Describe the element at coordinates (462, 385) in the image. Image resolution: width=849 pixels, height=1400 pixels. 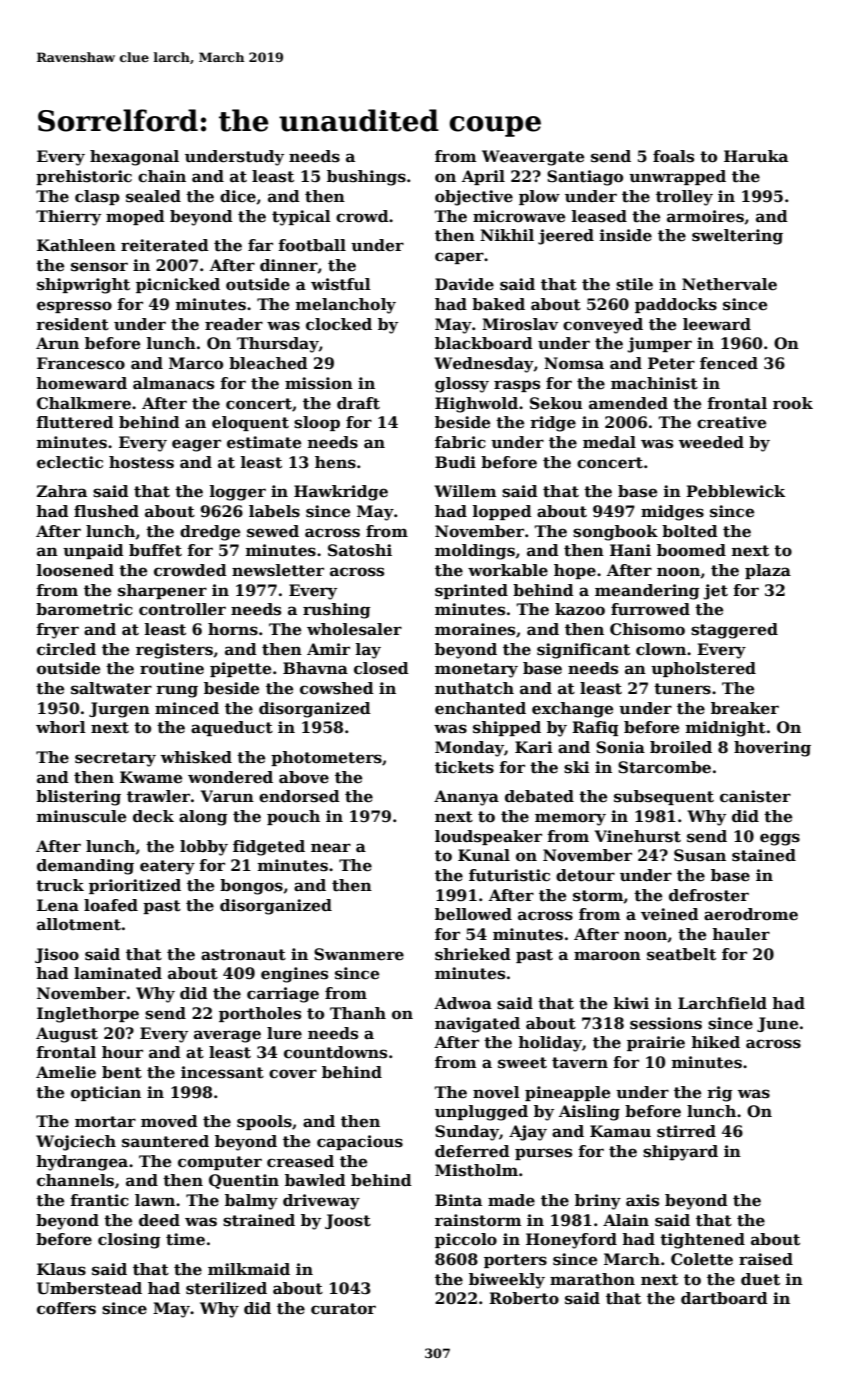
I see `glossy` at that location.
